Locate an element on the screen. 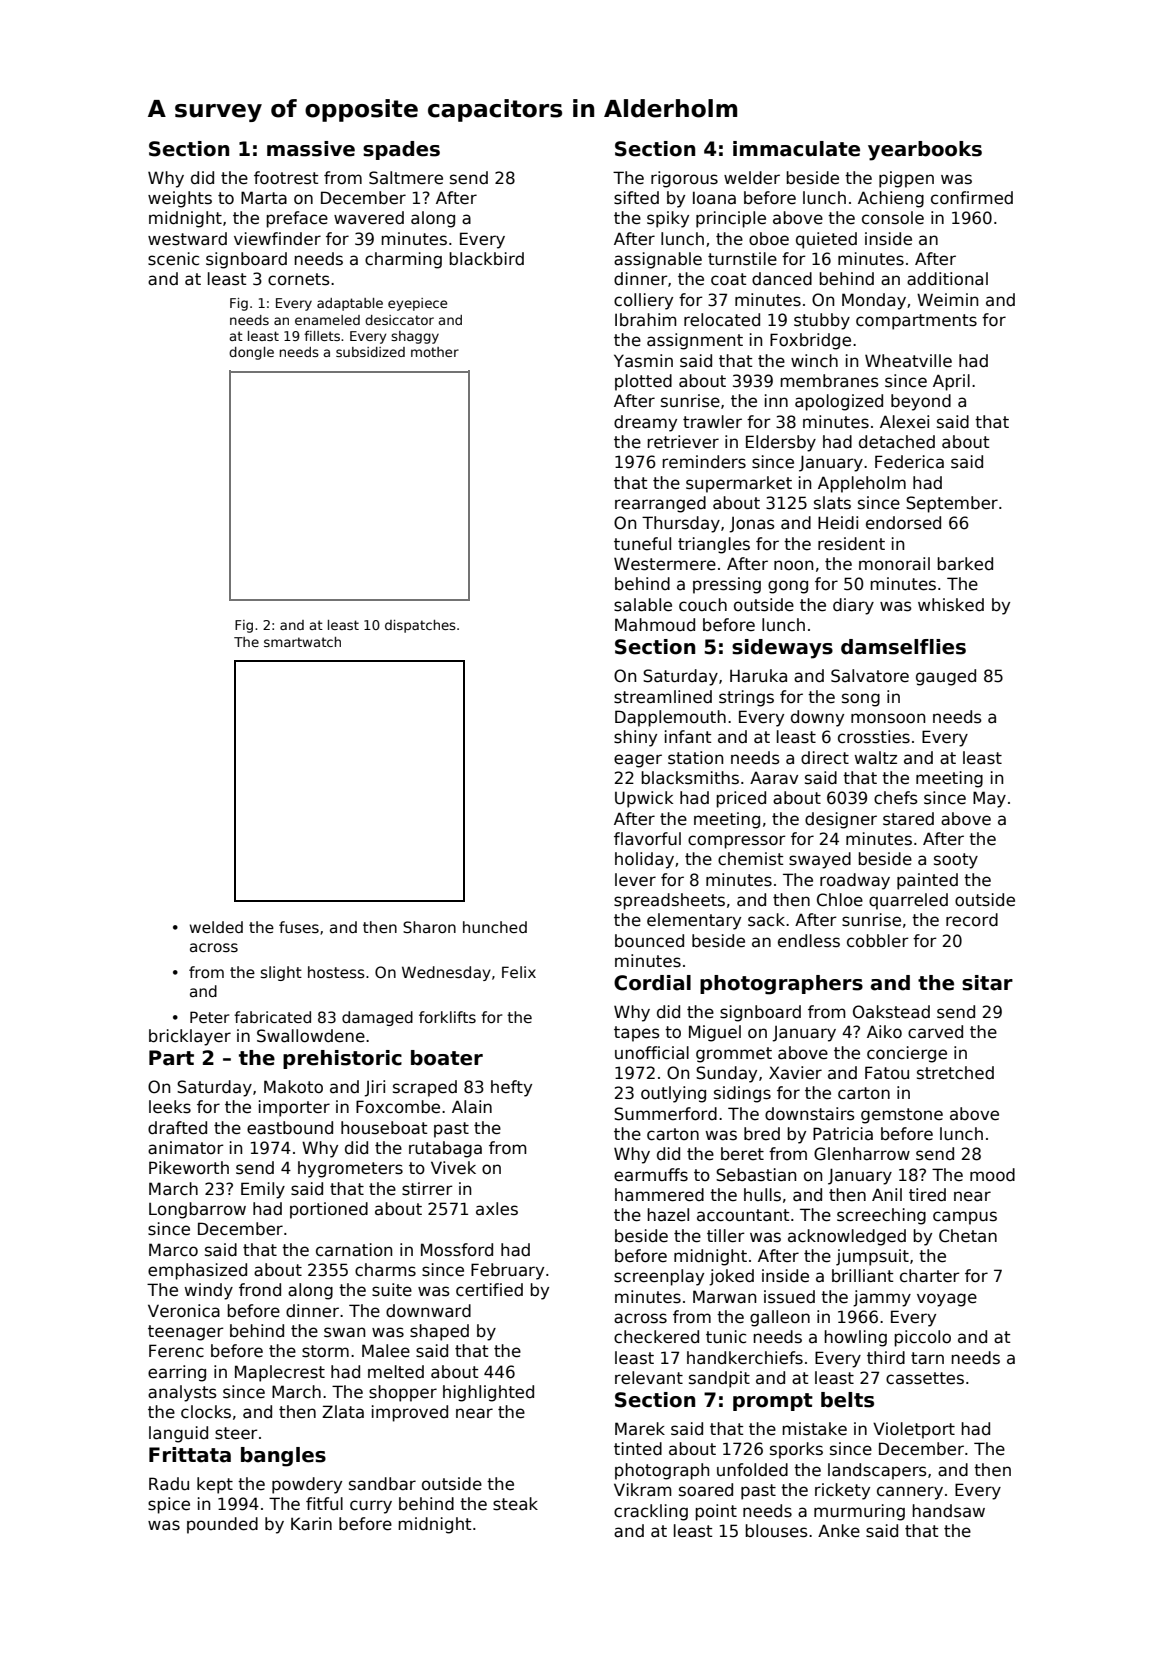  apologized is located at coordinates (839, 402).
